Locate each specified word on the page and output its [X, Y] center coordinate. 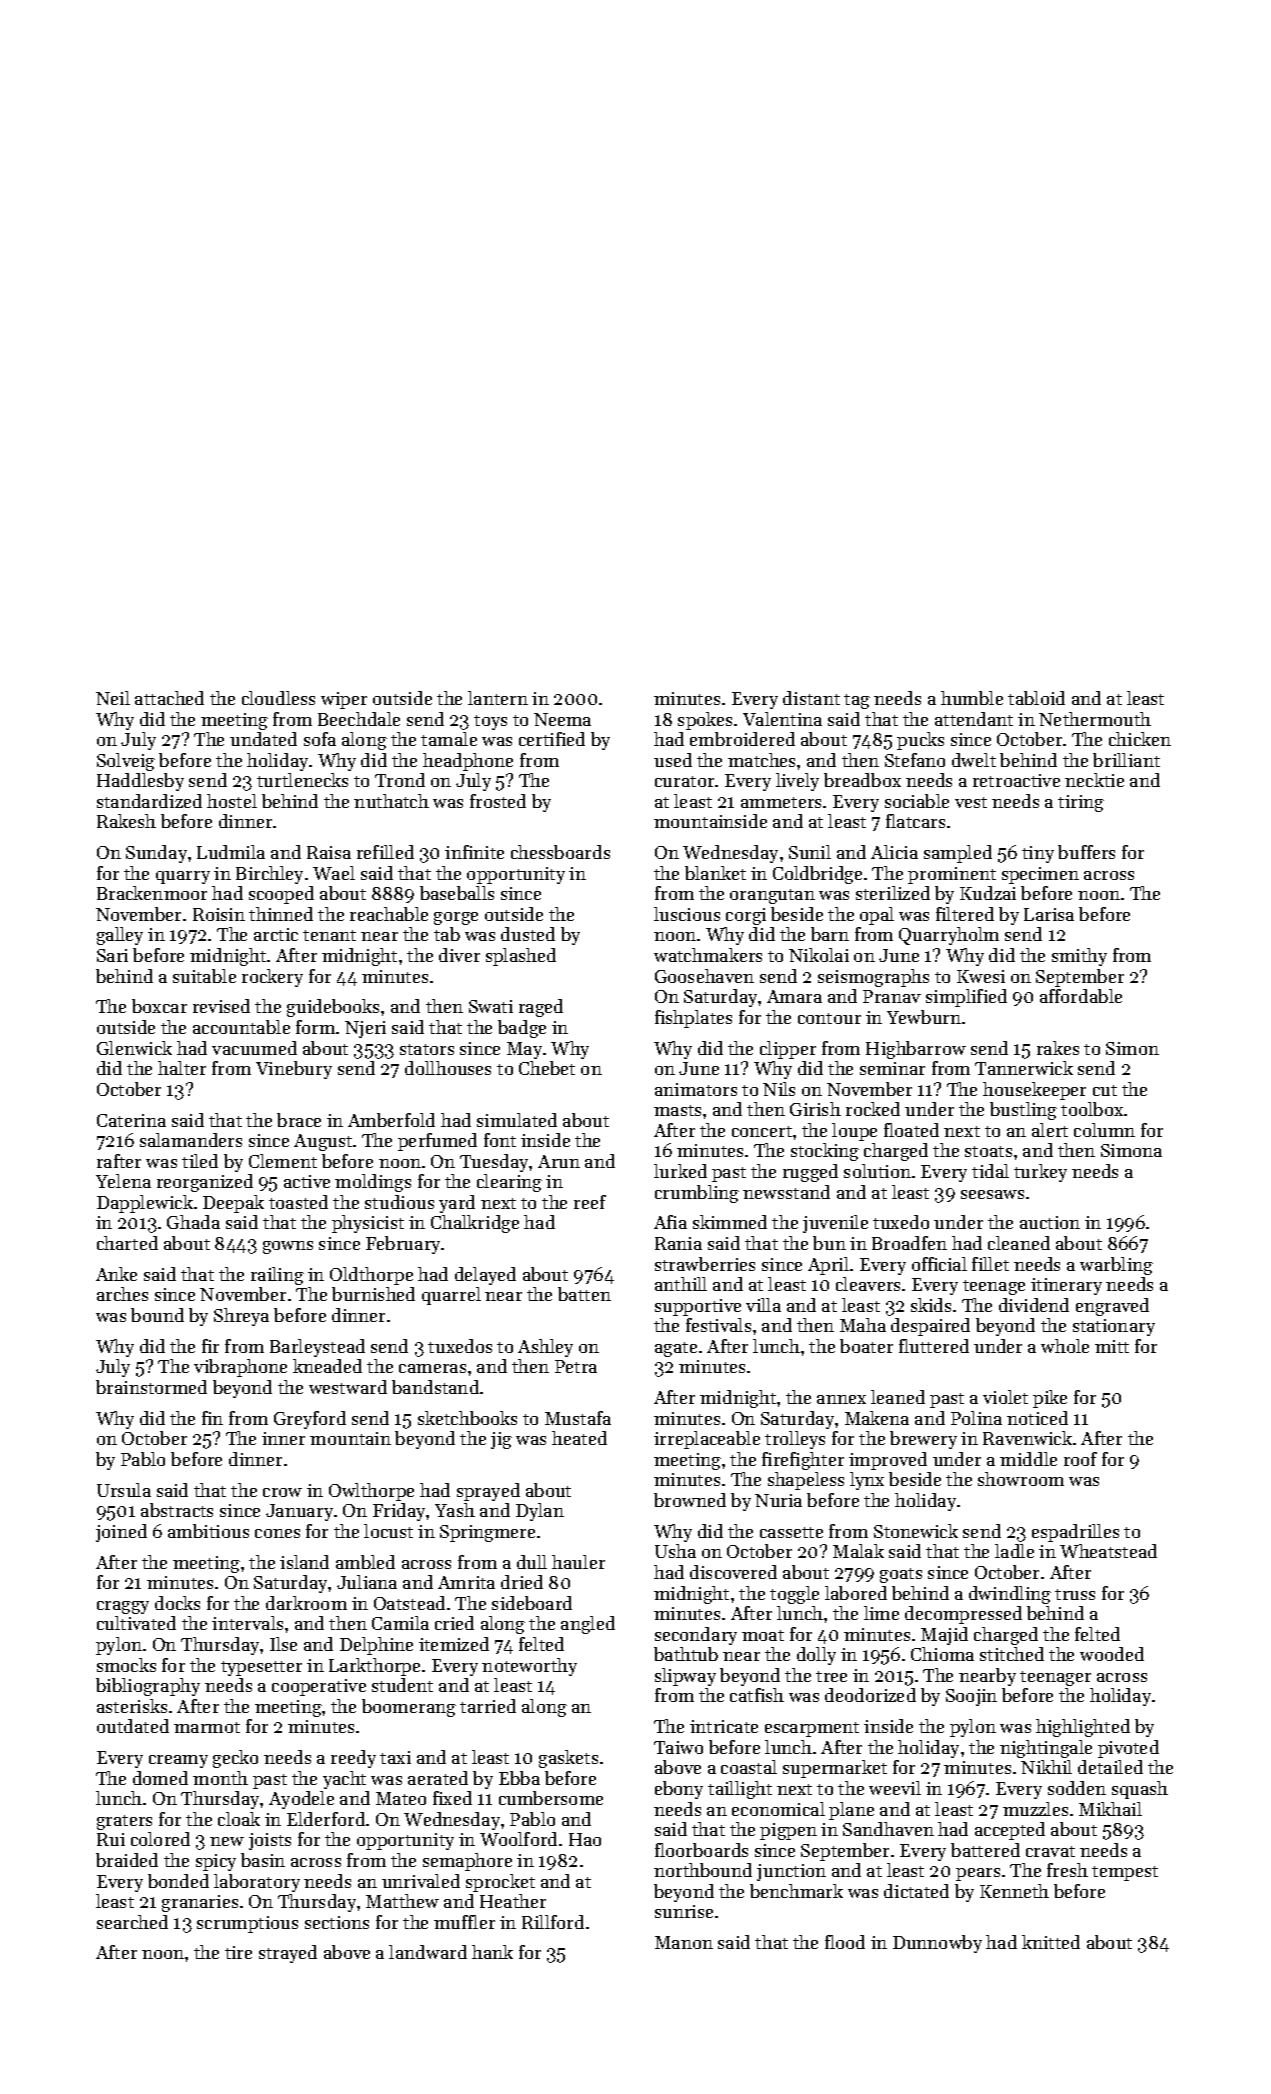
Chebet [547, 1068]
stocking [825, 1152]
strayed [288, 1954]
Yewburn [924, 1017]
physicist [368, 1224]
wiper [344, 700]
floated [911, 1130]
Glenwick [134, 1048]
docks [177, 1603]
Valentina [782, 719]
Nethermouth [1095, 719]
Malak [858, 1551]
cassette [791, 1532]
